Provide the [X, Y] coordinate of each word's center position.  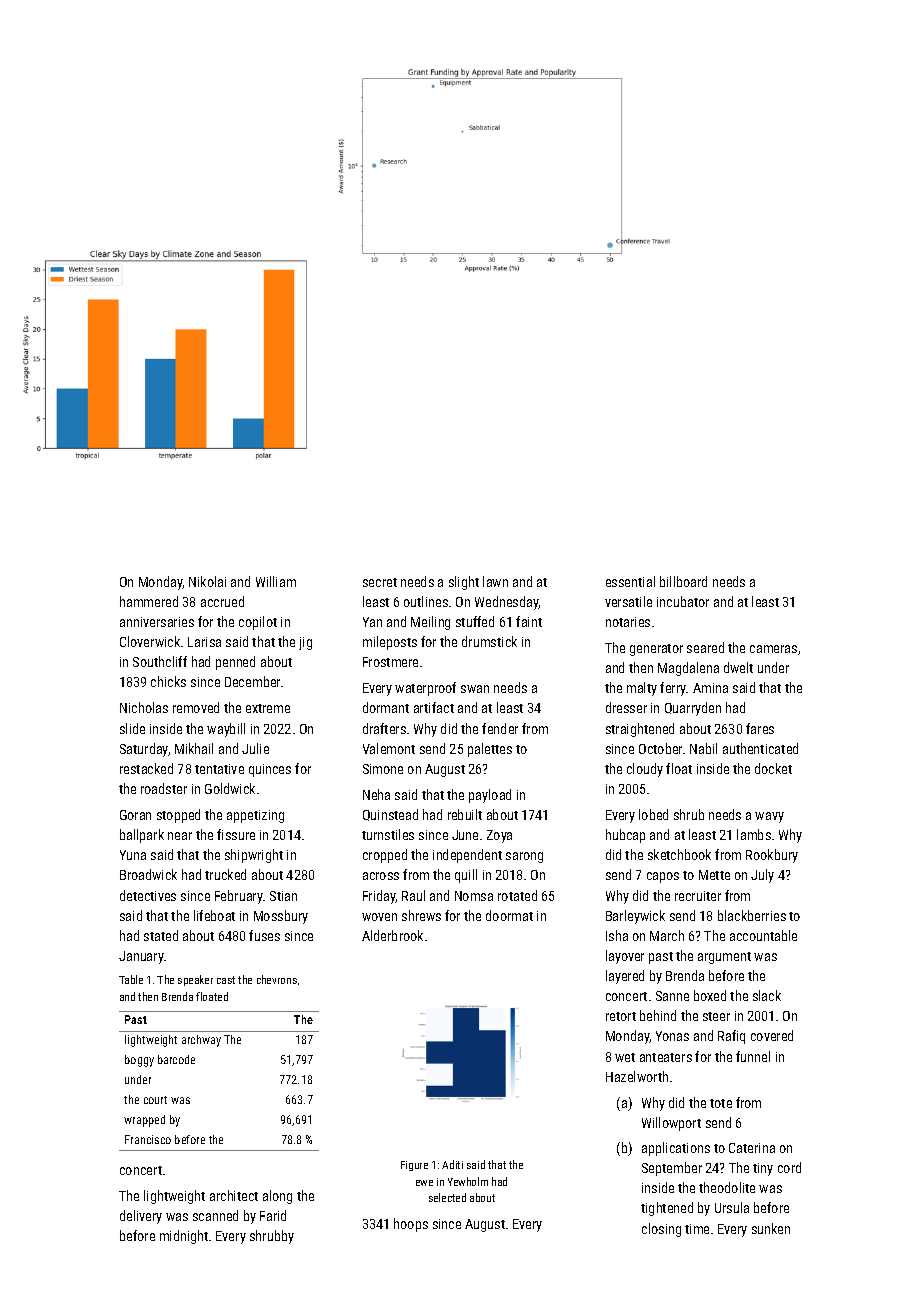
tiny [763, 1169]
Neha [376, 794]
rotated [517, 895]
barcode [176, 1059]
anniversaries [157, 622]
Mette [714, 875]
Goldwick [230, 788]
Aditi [452, 1164]
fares [760, 728]
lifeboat [214, 915]
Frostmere [390, 662]
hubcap [625, 836]
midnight [184, 1237]
